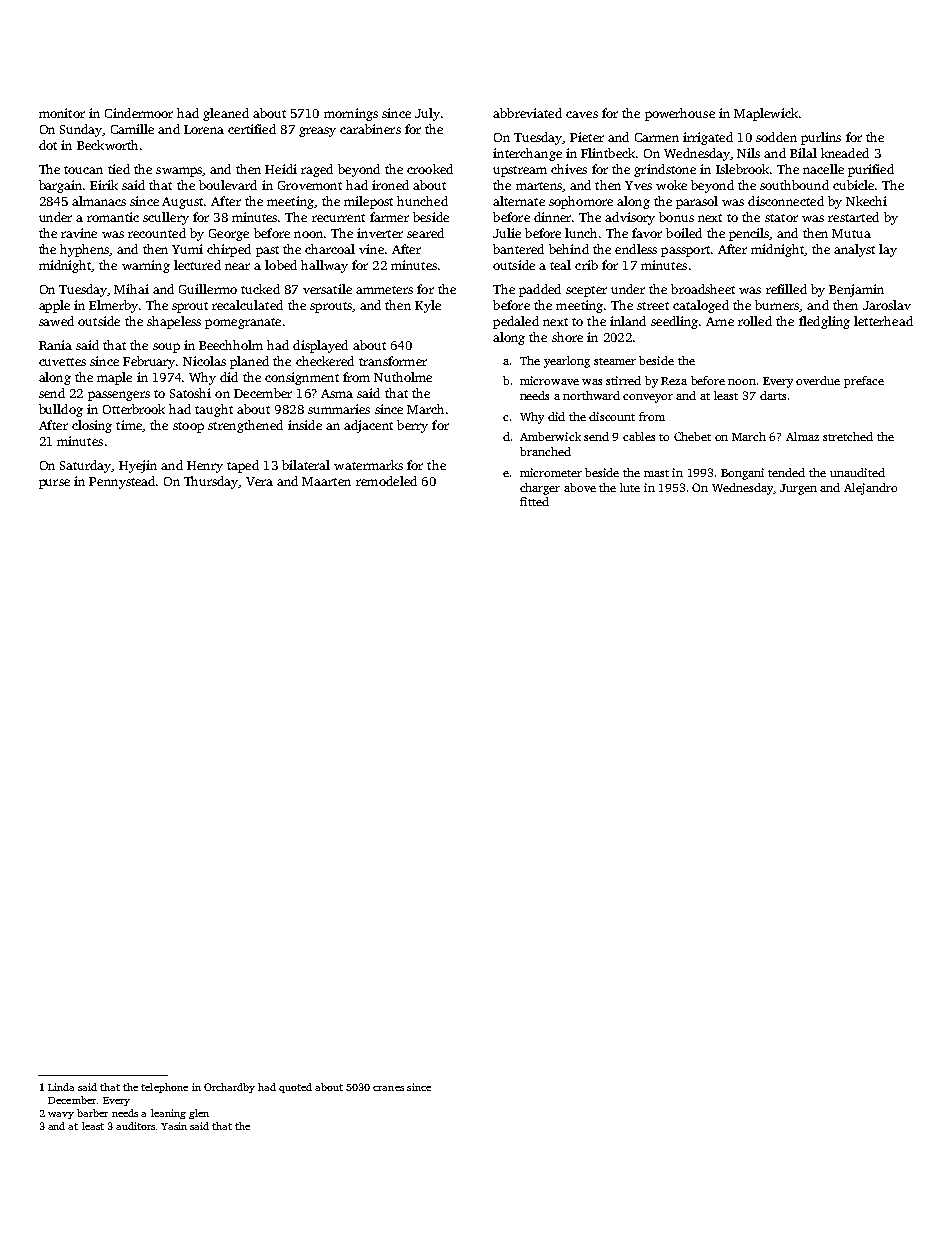 Image resolution: width=952 pixels, height=1233 pixels. I want to click on wavy, so click(61, 1115).
